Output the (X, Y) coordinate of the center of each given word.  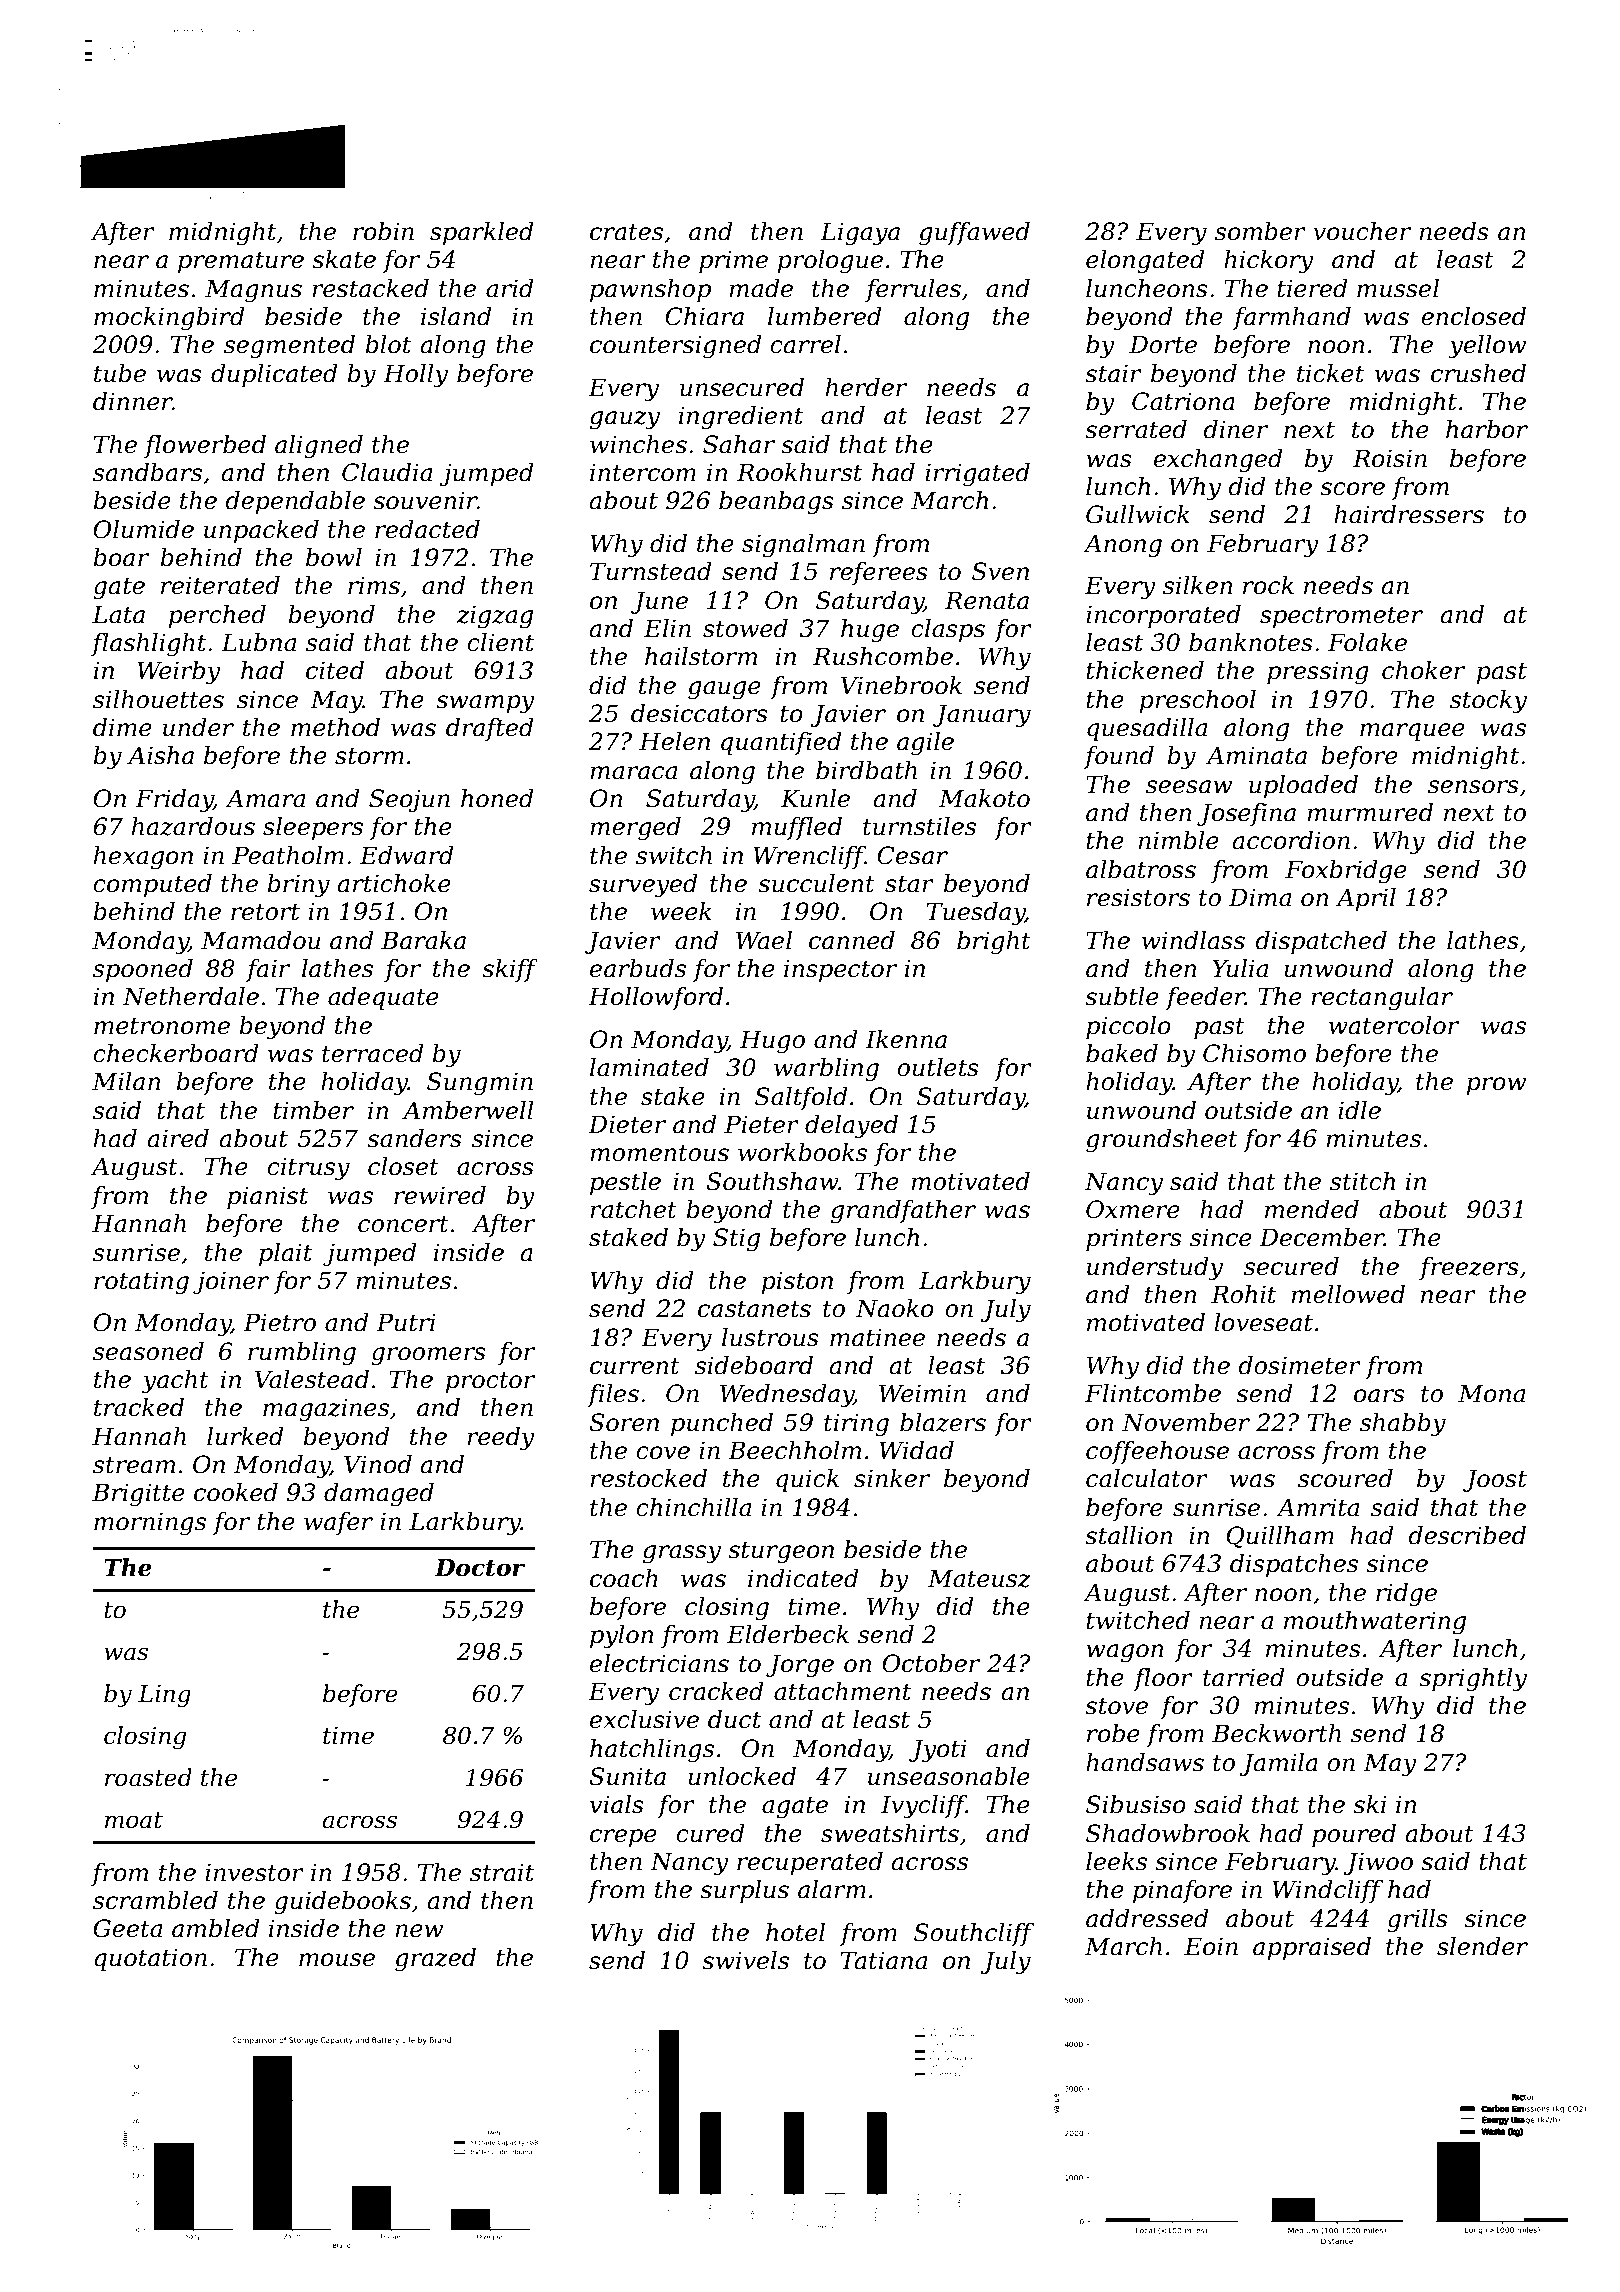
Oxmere (1133, 1209)
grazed (435, 1960)
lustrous (770, 1337)
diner (1235, 429)
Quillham (1280, 1537)
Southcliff (974, 1934)
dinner (132, 401)
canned (852, 940)
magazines (326, 1410)
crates (626, 232)
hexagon (143, 858)
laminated (649, 1067)
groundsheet (1162, 1141)
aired (178, 1138)
